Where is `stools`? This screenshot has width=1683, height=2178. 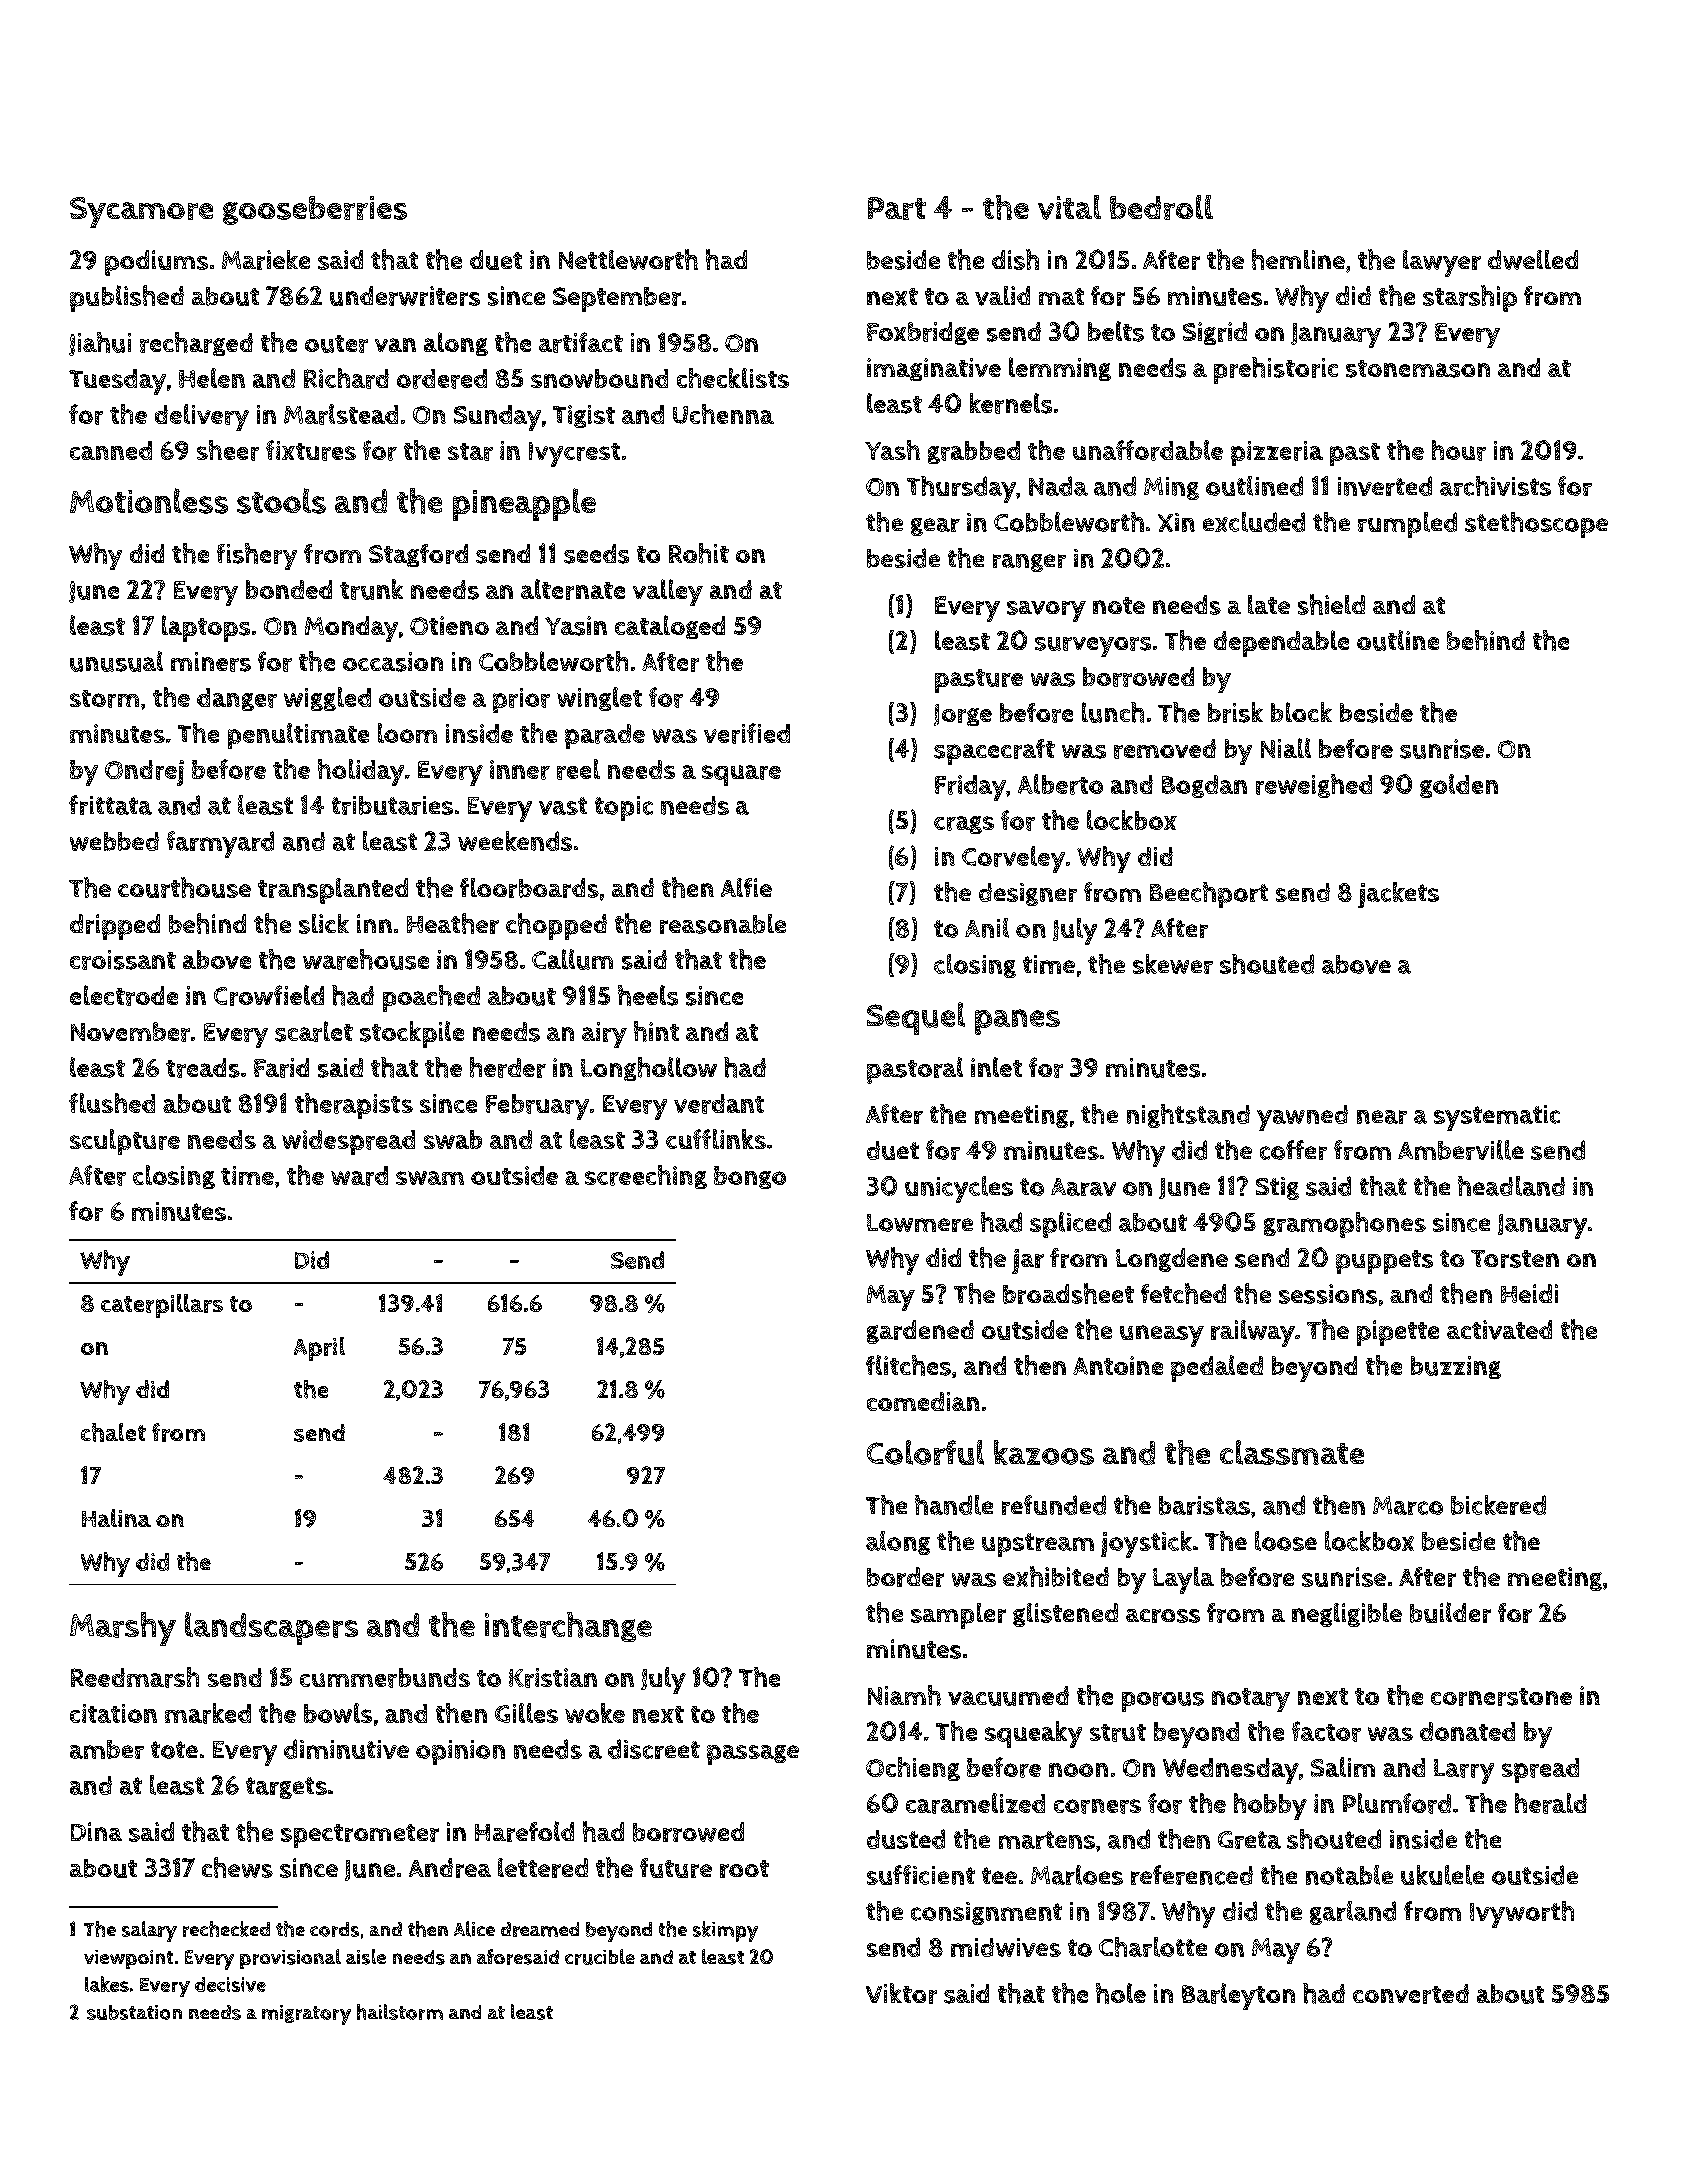 stools is located at coordinates (281, 501).
